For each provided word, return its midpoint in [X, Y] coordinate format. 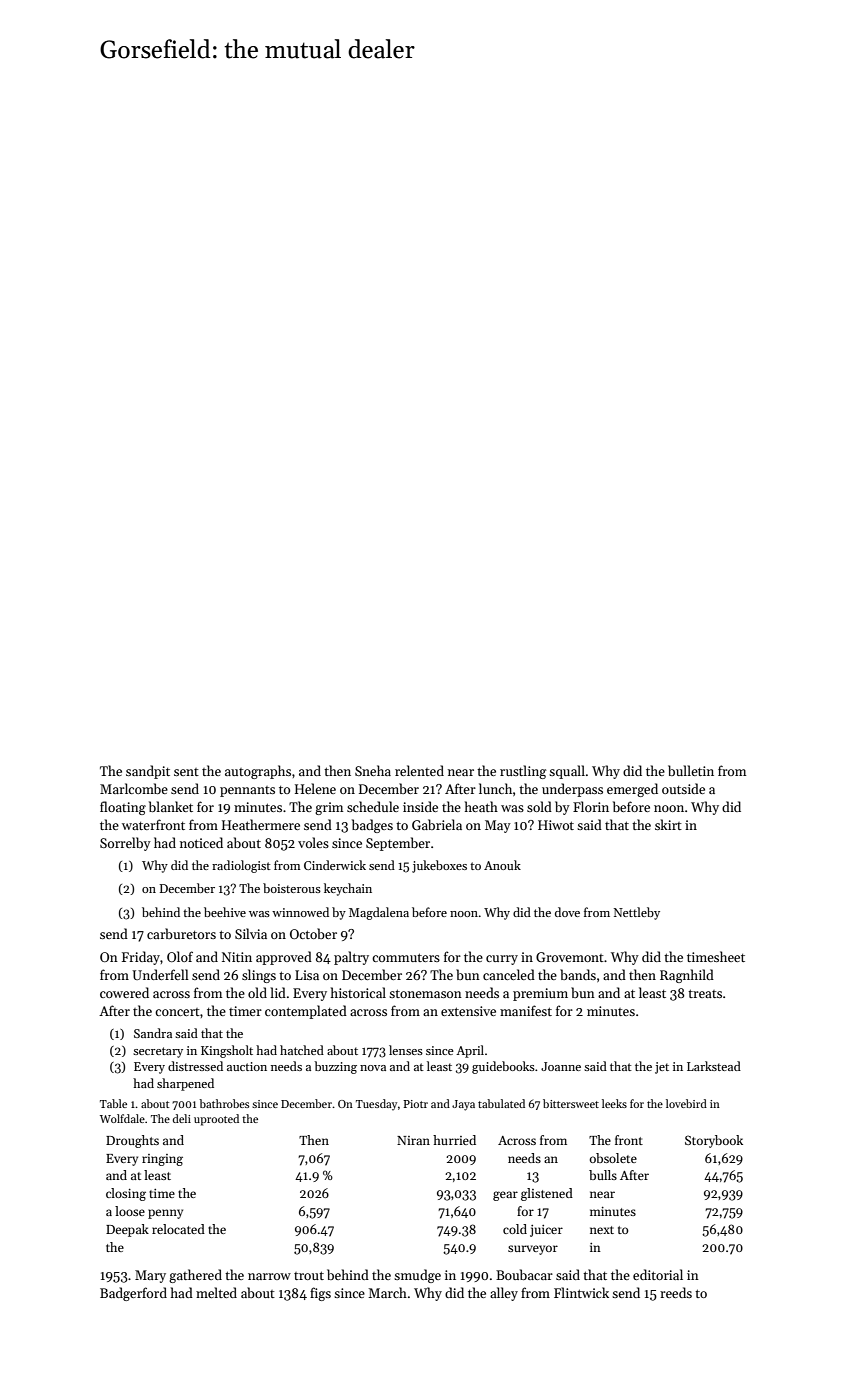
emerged [632, 790]
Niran [413, 1140]
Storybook [714, 1141]
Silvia [251, 933]
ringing [162, 1160]
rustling [523, 772]
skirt [668, 824]
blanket [171, 806]
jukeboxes [439, 866]
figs [320, 1294]
